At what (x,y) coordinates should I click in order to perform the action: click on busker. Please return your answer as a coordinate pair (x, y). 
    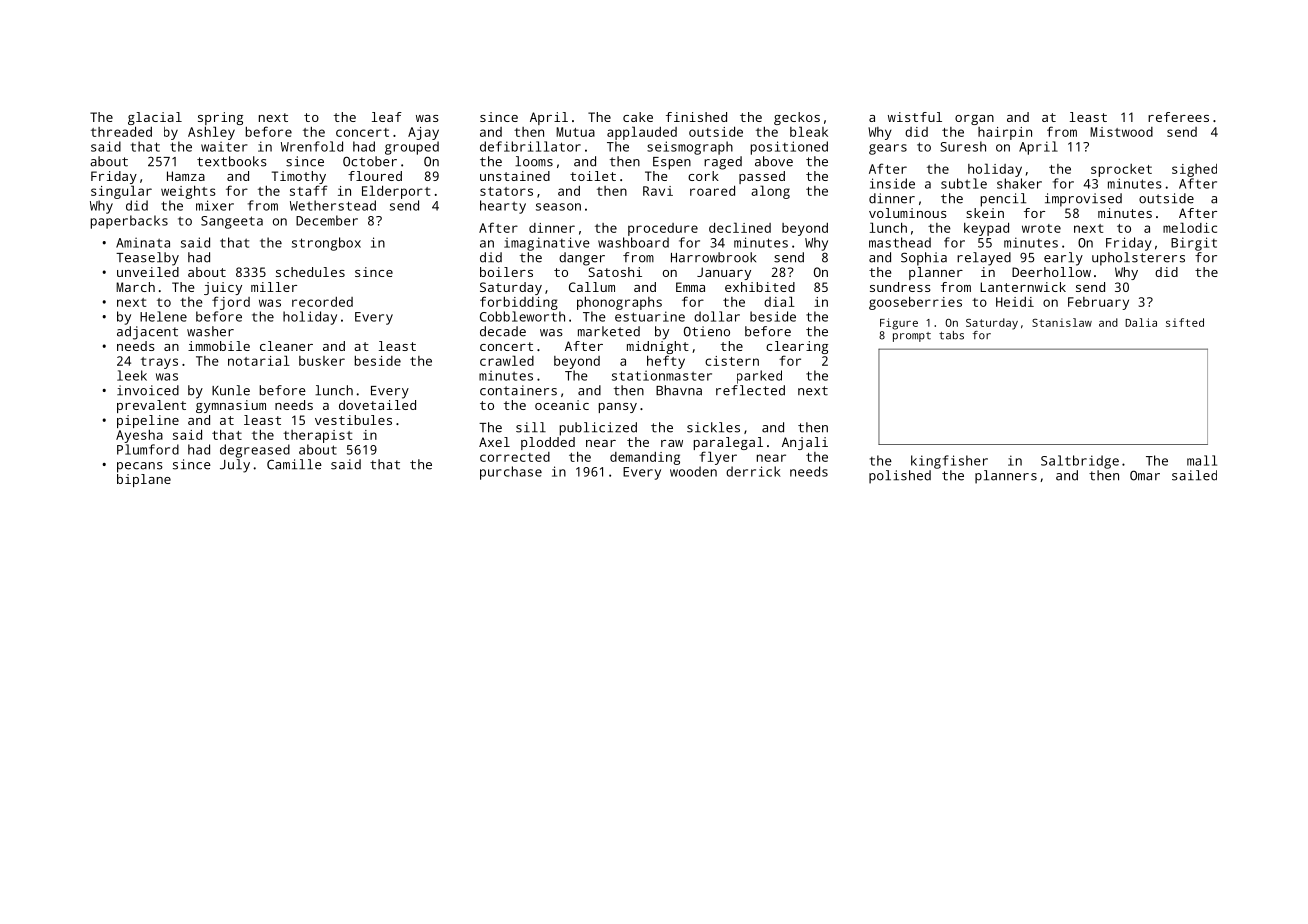
    Looking at the image, I should click on (322, 361).
